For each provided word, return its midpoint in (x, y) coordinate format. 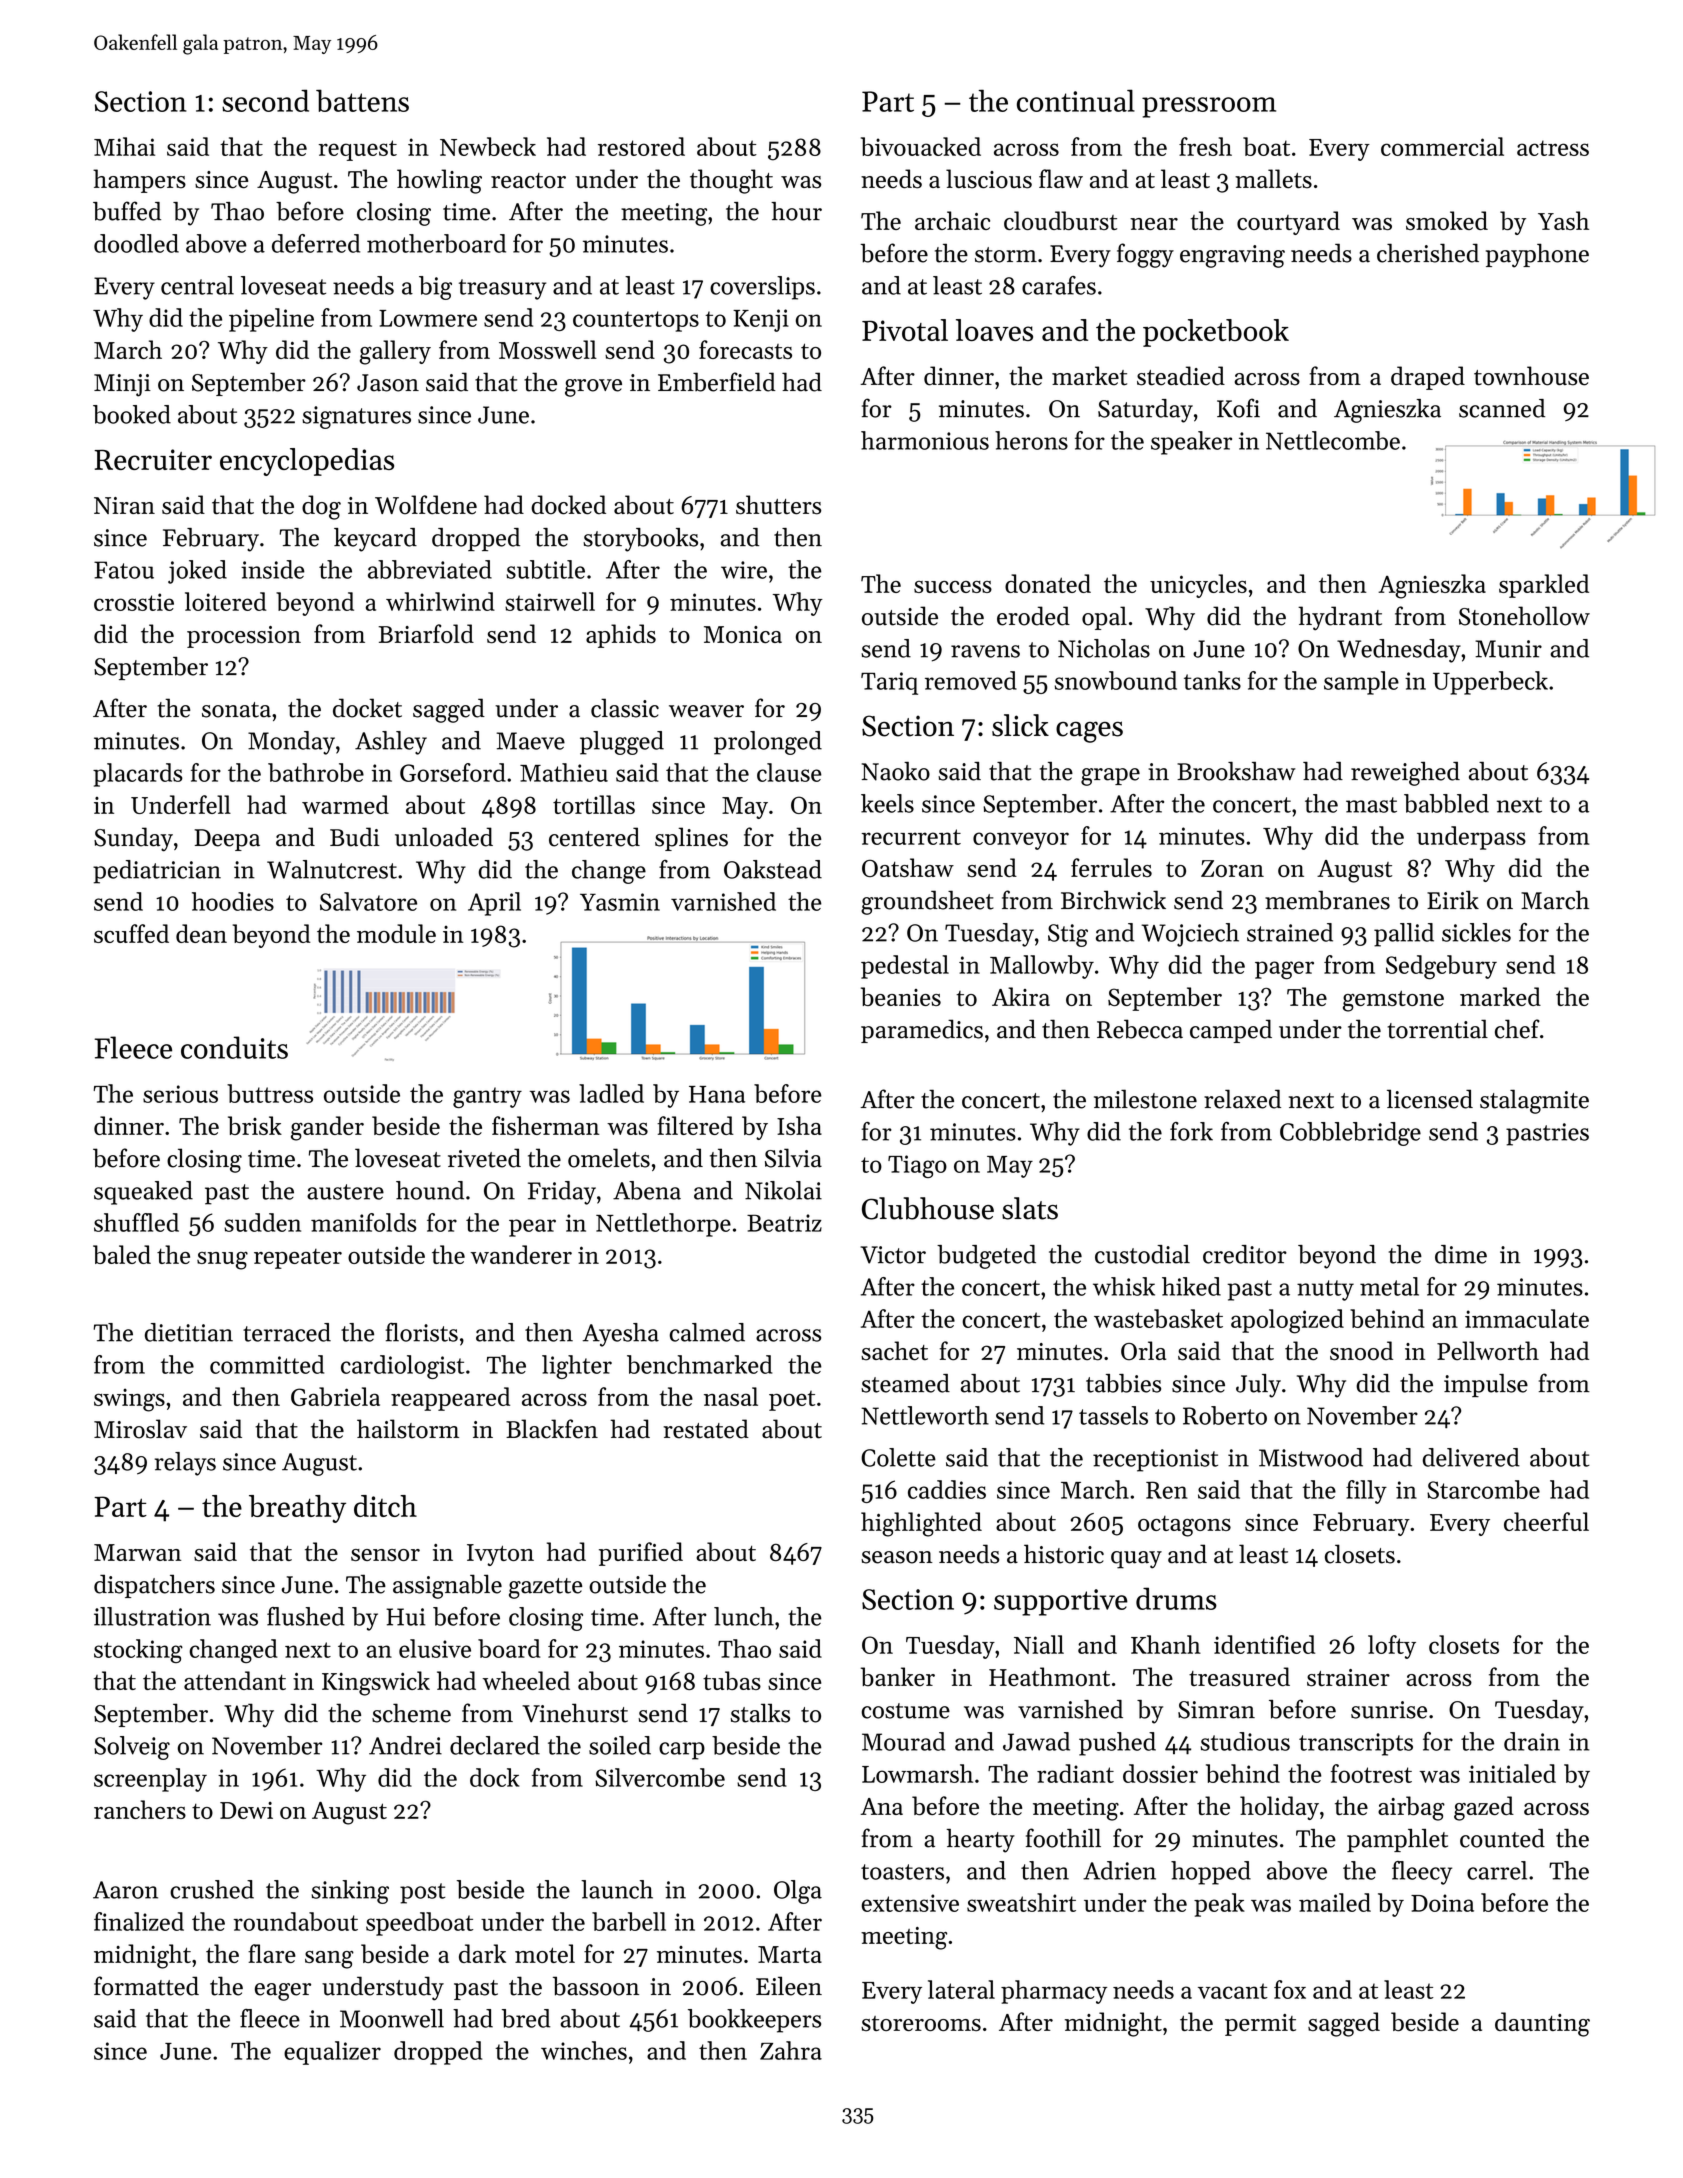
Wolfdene (426, 505)
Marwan (137, 1552)
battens (362, 100)
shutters (778, 505)
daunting (1542, 2024)
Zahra (791, 2050)
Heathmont (1049, 1677)
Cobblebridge (1350, 1134)
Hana (717, 1094)
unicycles (1198, 586)
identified (1264, 1644)
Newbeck (488, 146)
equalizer (332, 2053)
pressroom (1209, 107)
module (396, 933)
